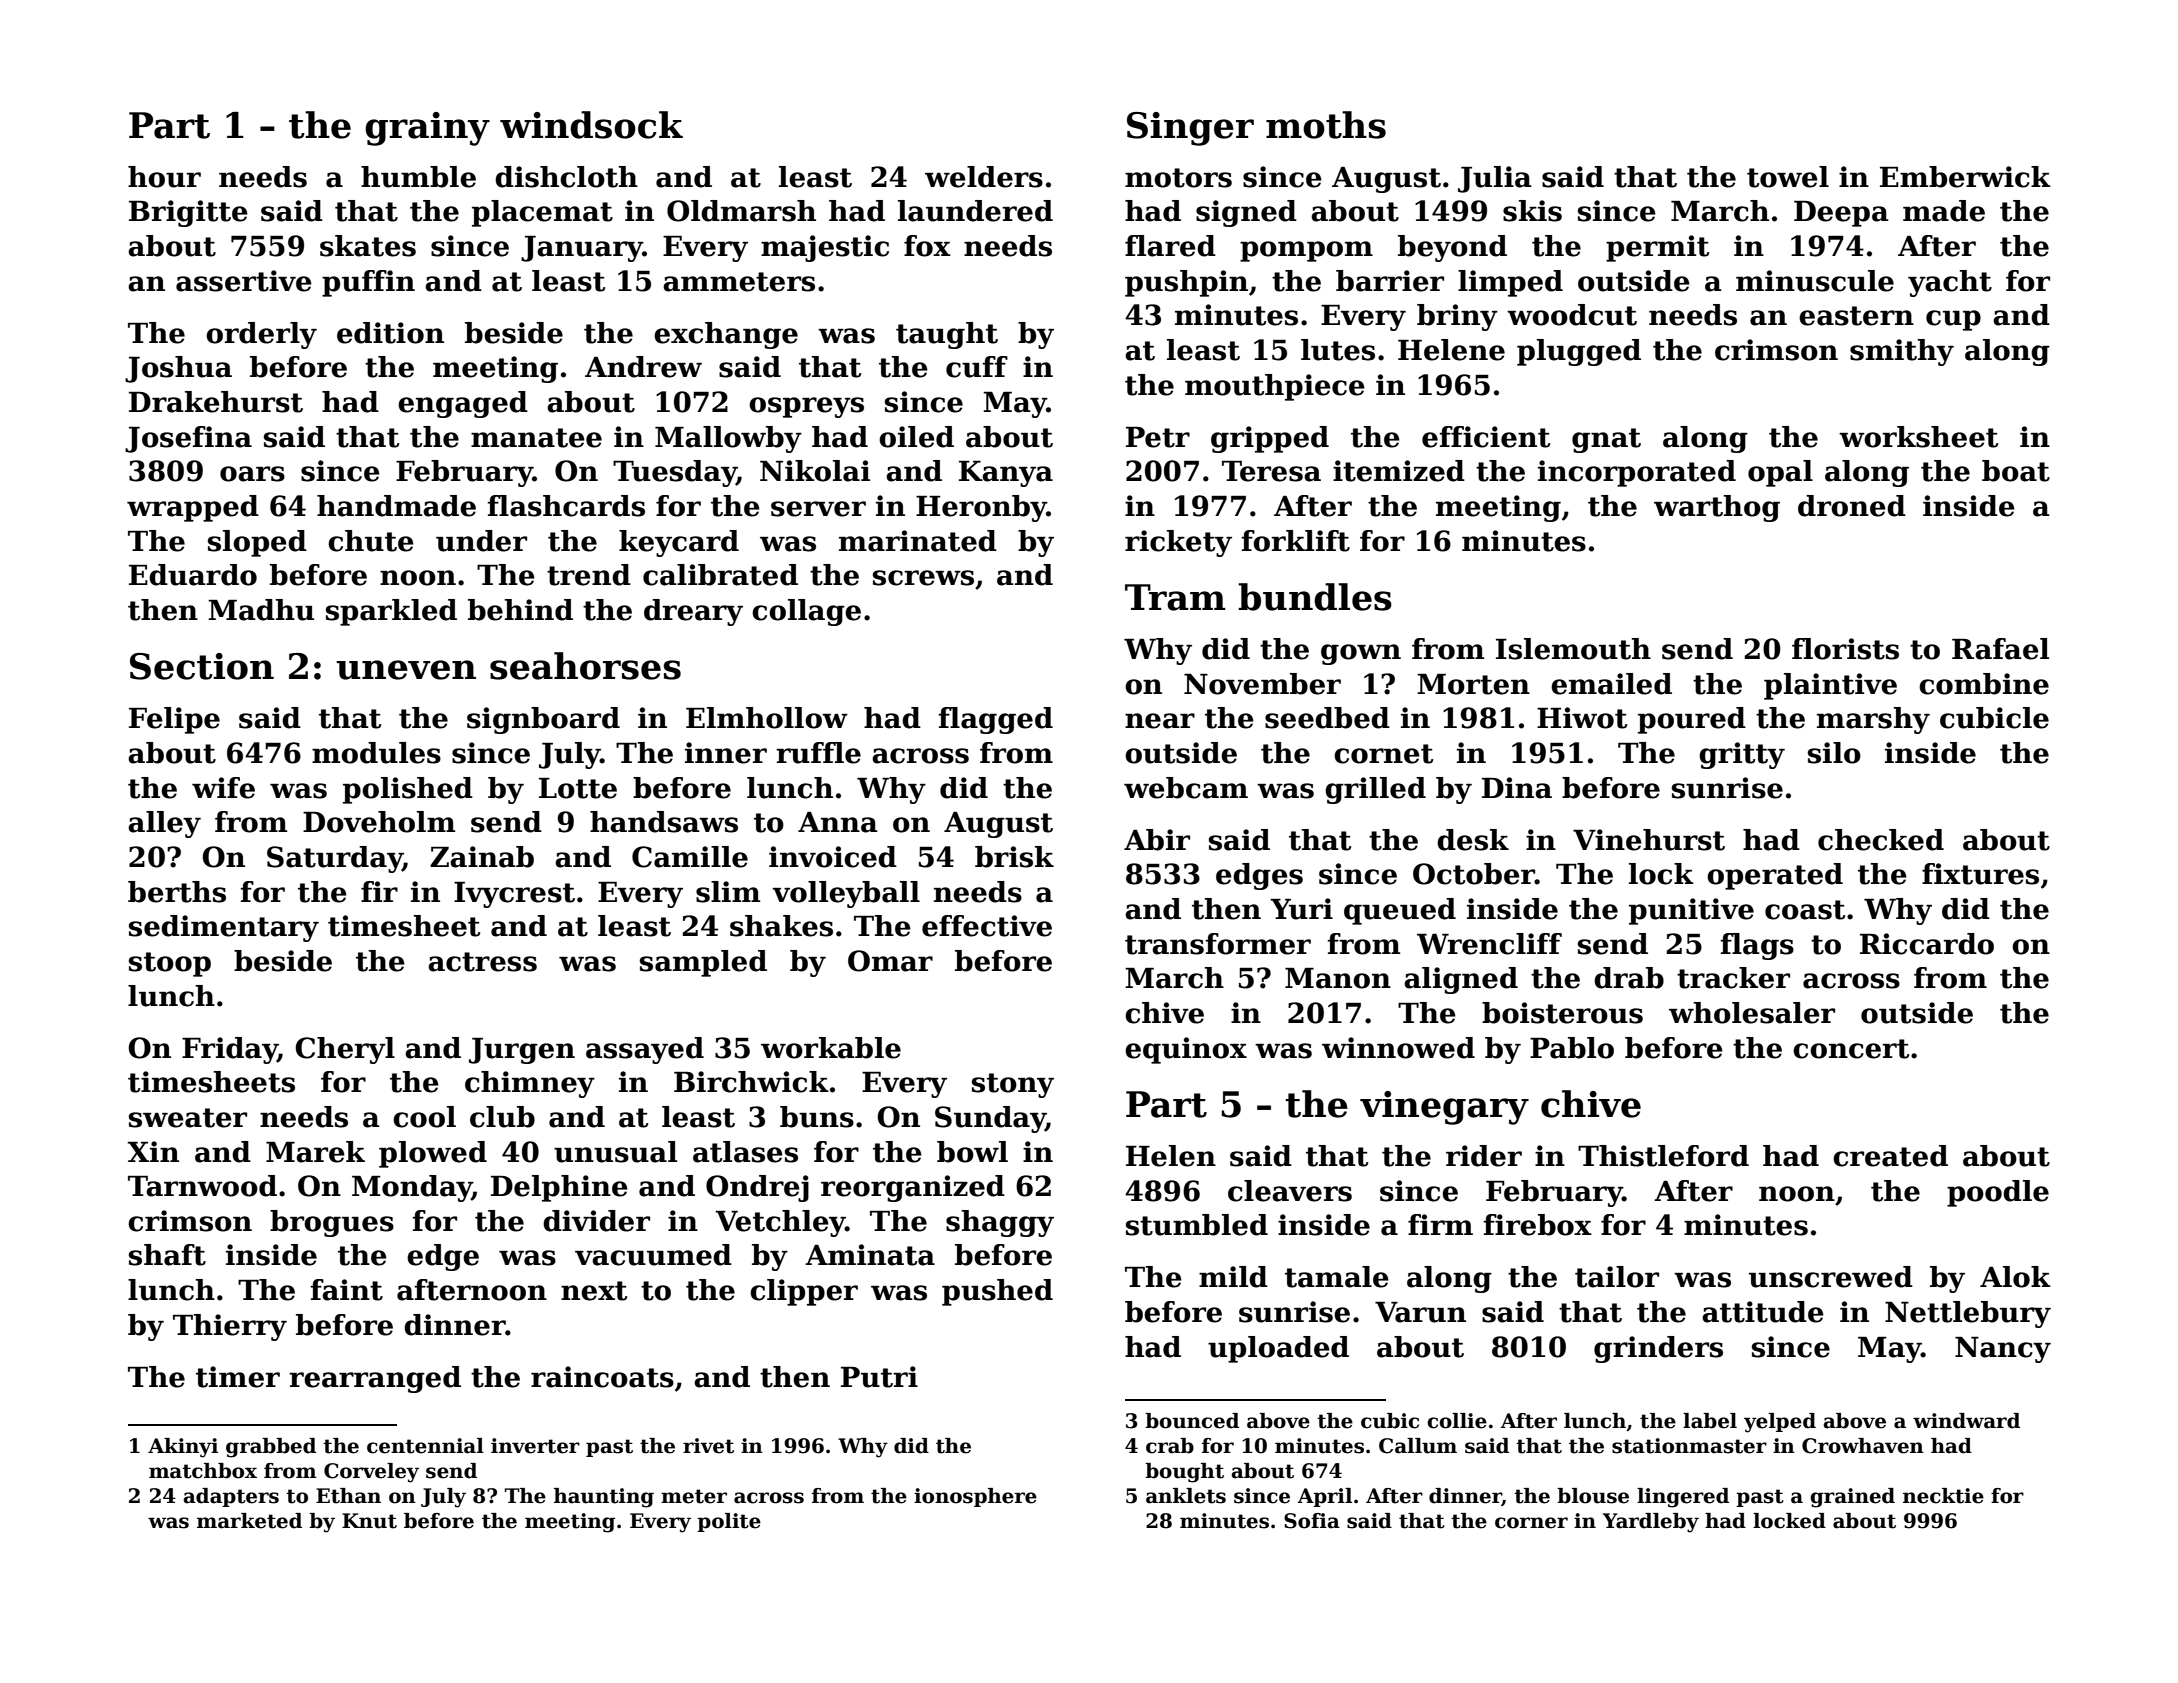 Image resolution: width=2178 pixels, height=1683 pixels. Describe the element at coordinates (1160, 721) in the document. I see `near` at that location.
